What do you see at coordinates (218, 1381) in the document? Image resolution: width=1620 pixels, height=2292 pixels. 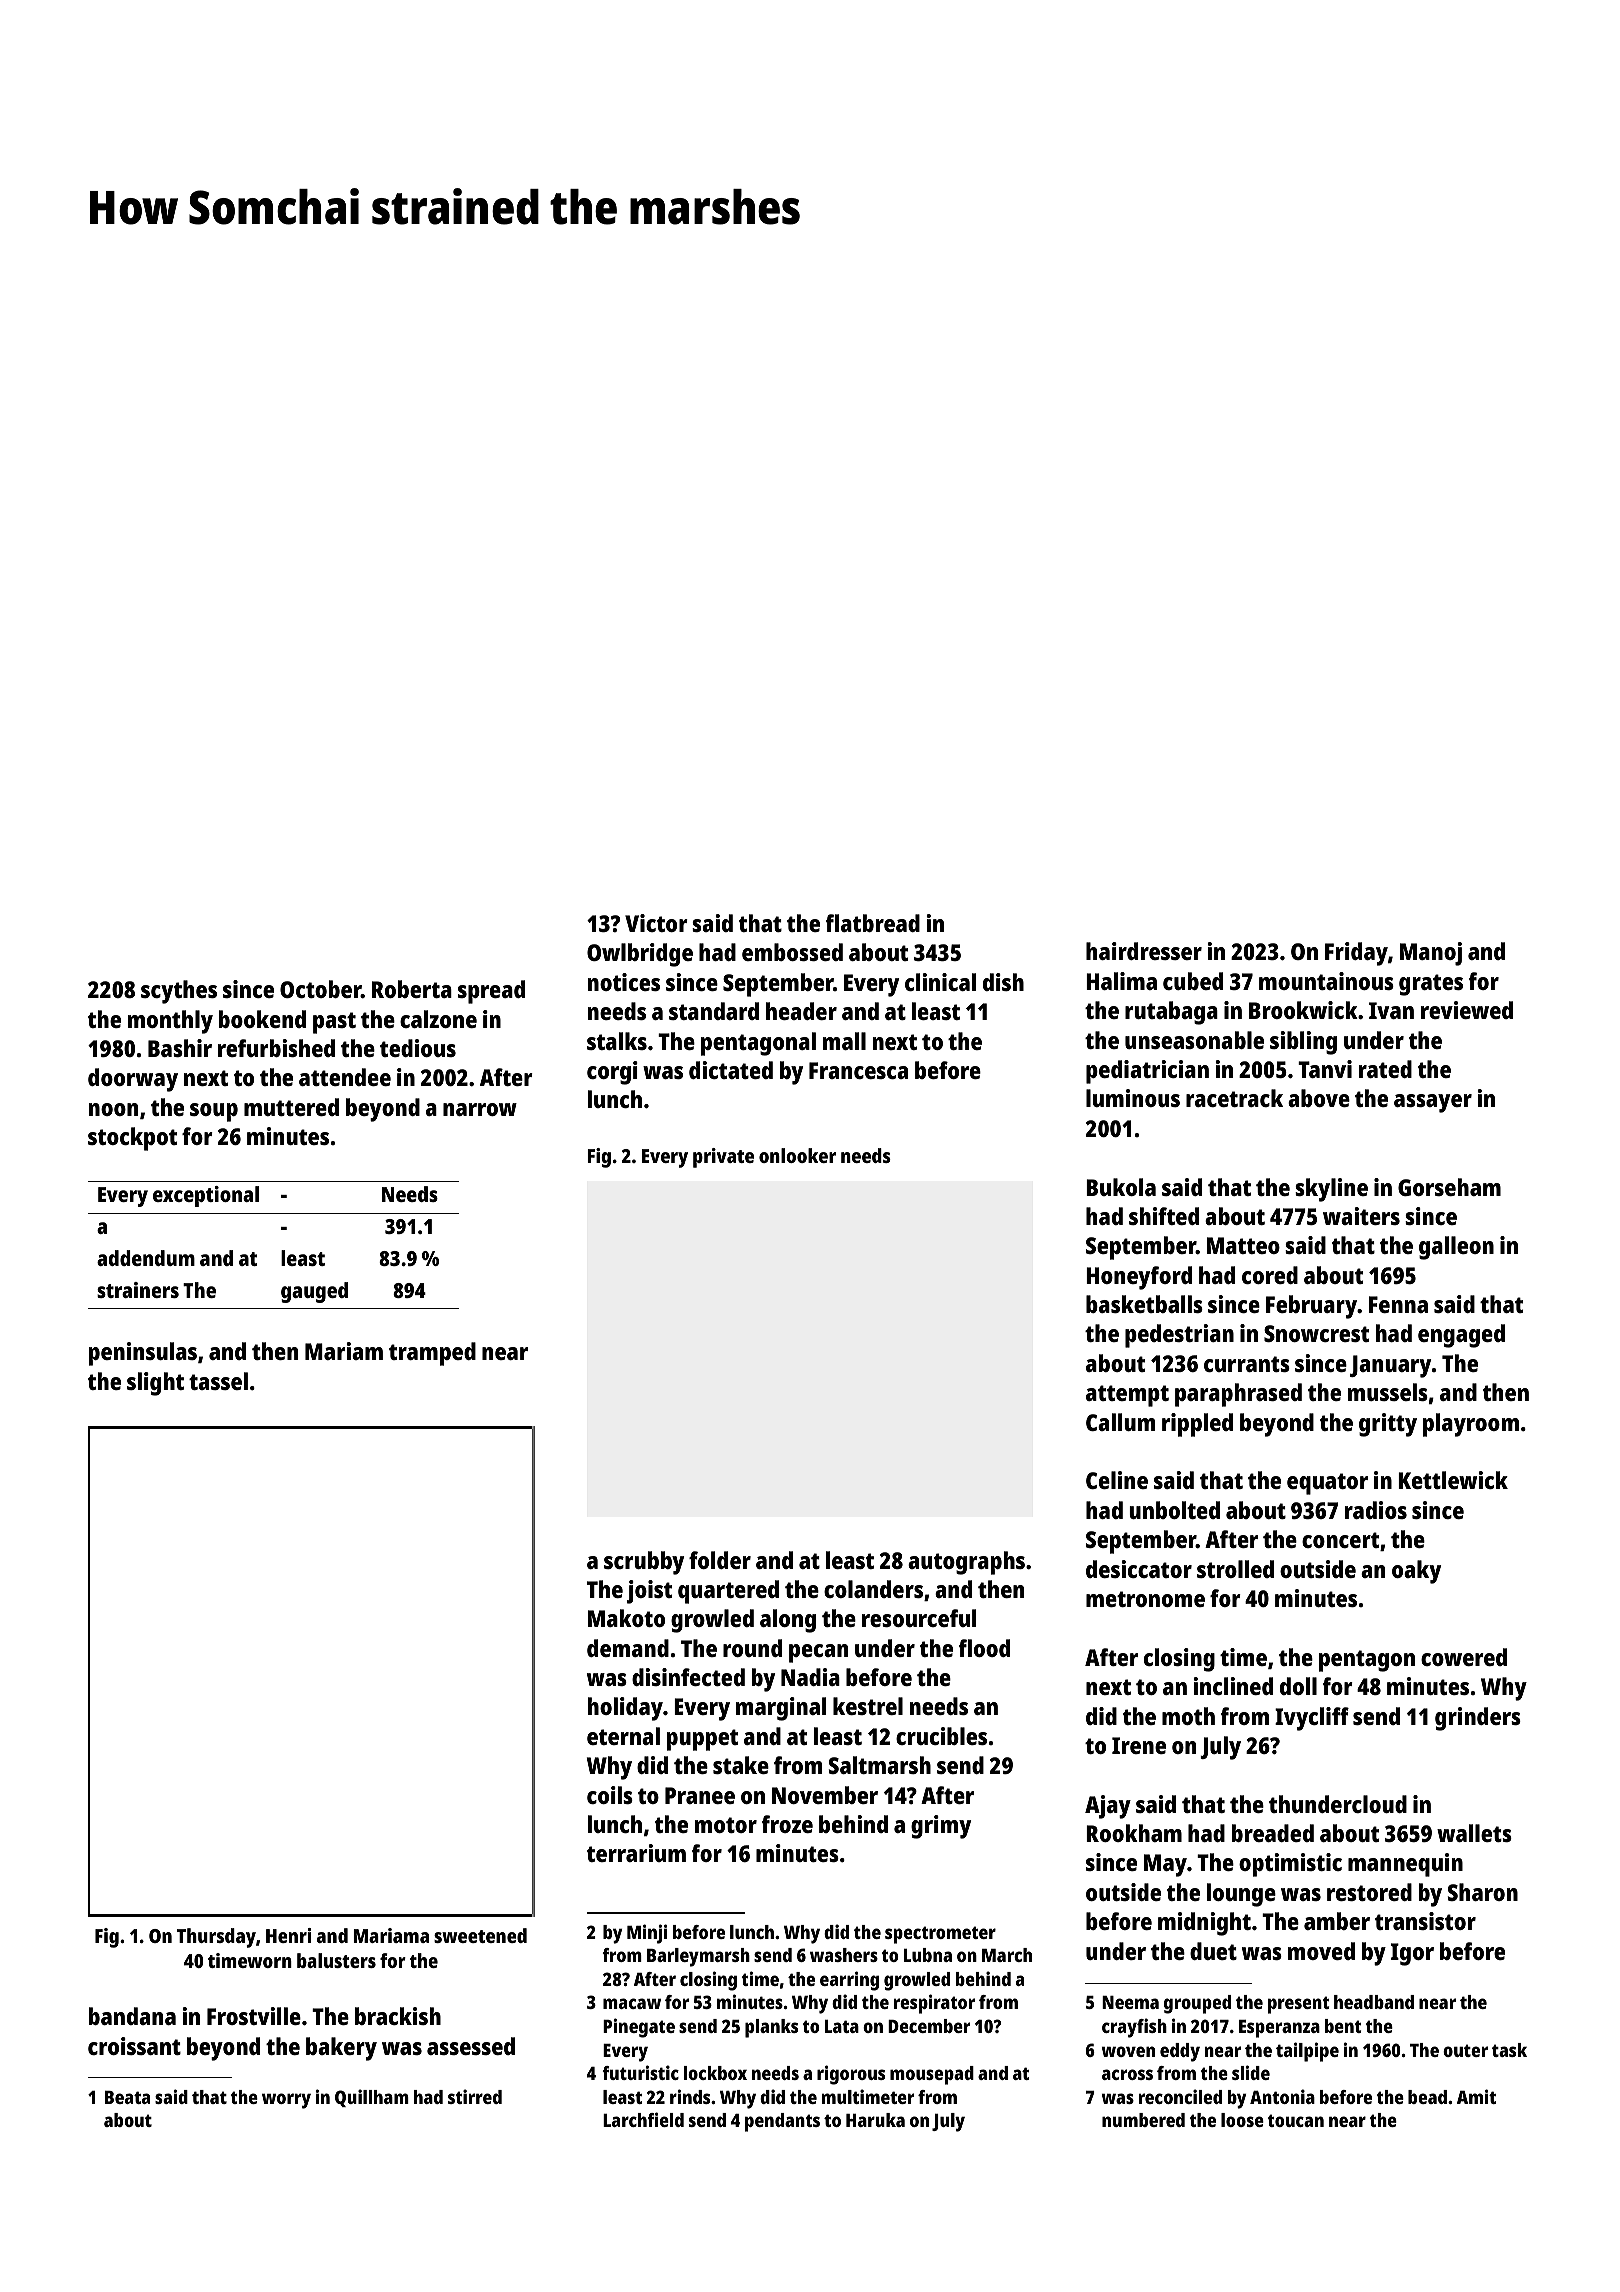 I see `tassel` at bounding box center [218, 1381].
